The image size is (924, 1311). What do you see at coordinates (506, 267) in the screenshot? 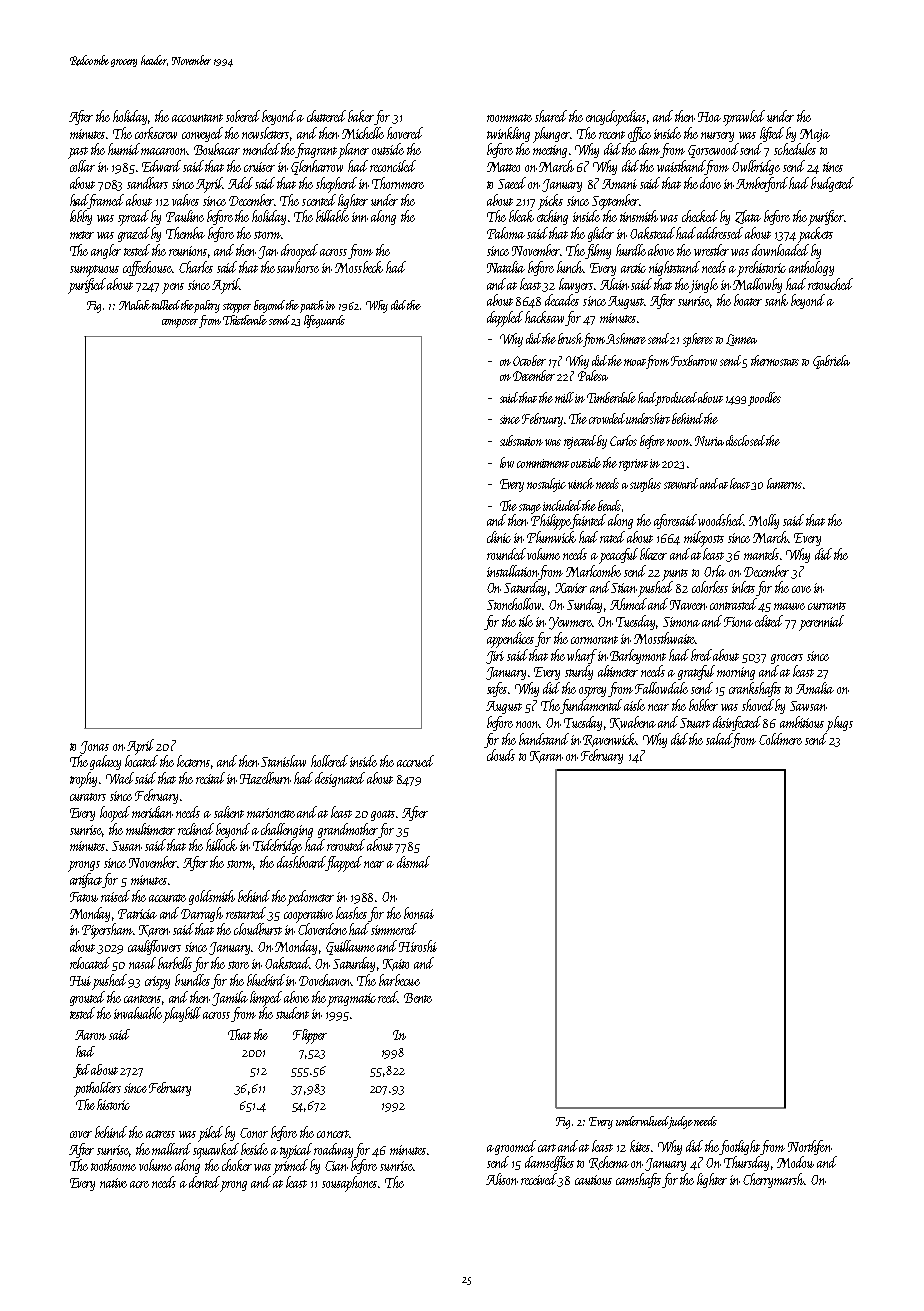
I see `Natalia` at bounding box center [506, 267].
